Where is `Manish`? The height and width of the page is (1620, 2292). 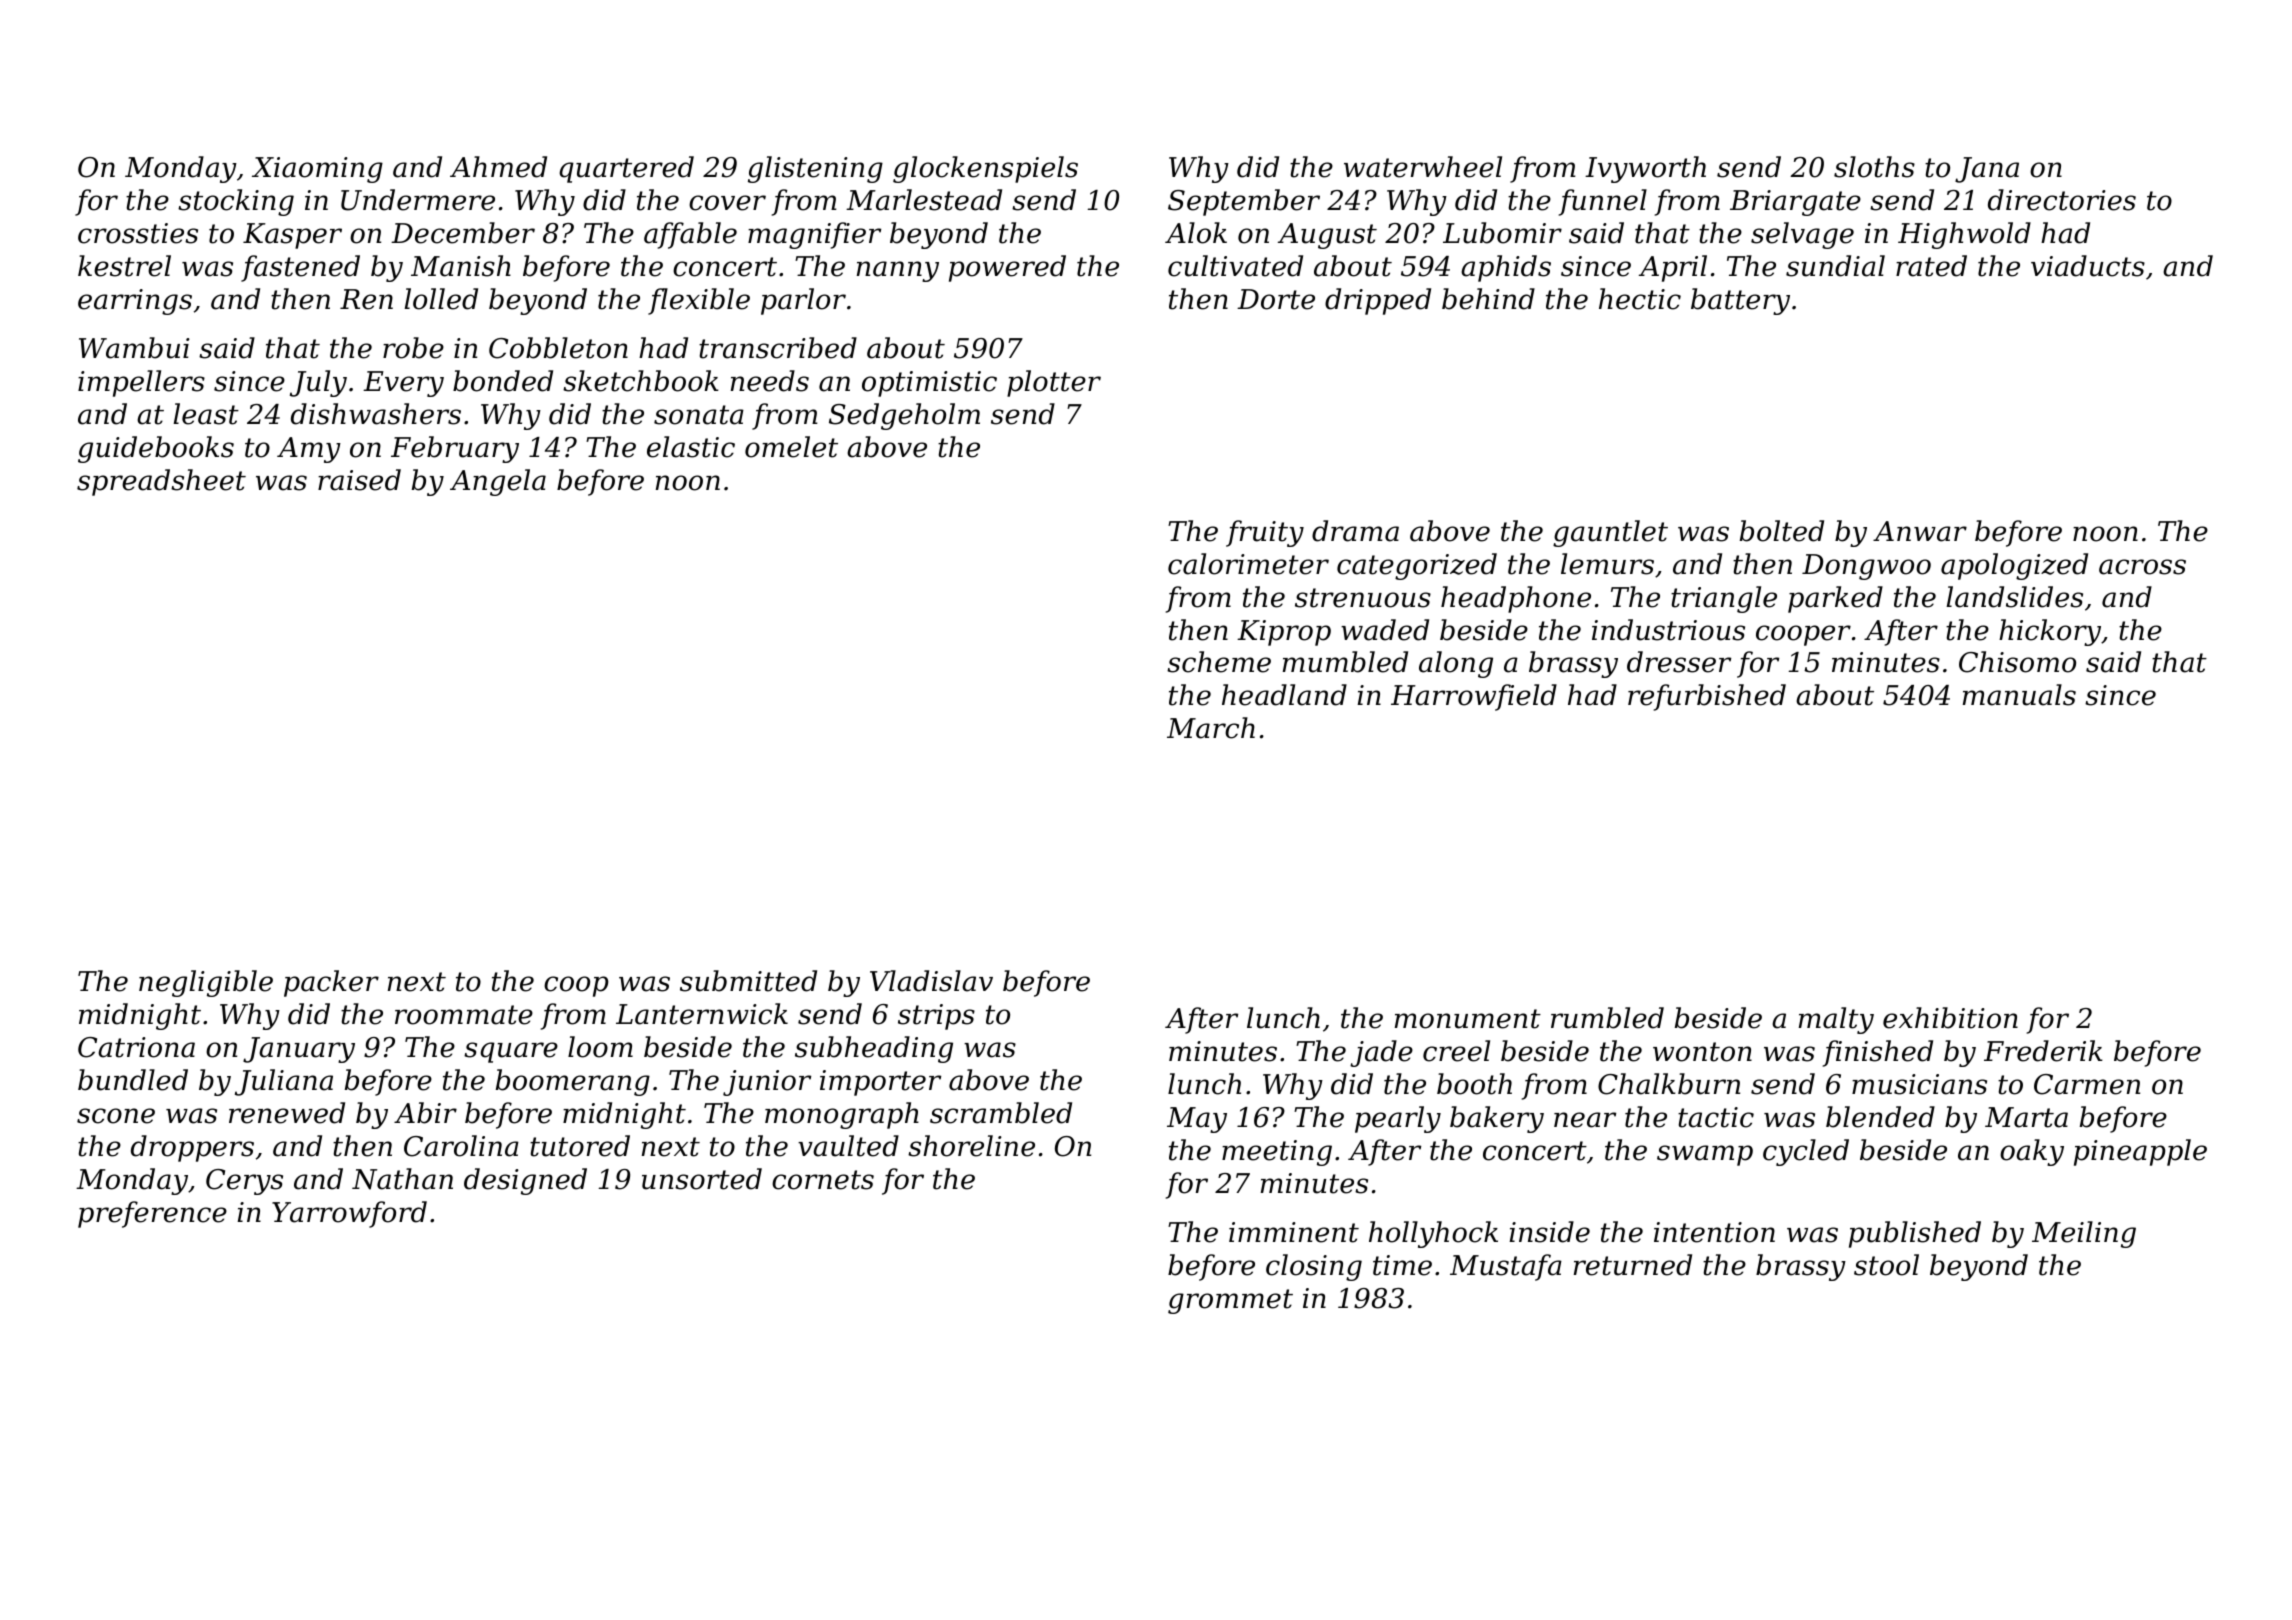 Manish is located at coordinates (461, 266).
